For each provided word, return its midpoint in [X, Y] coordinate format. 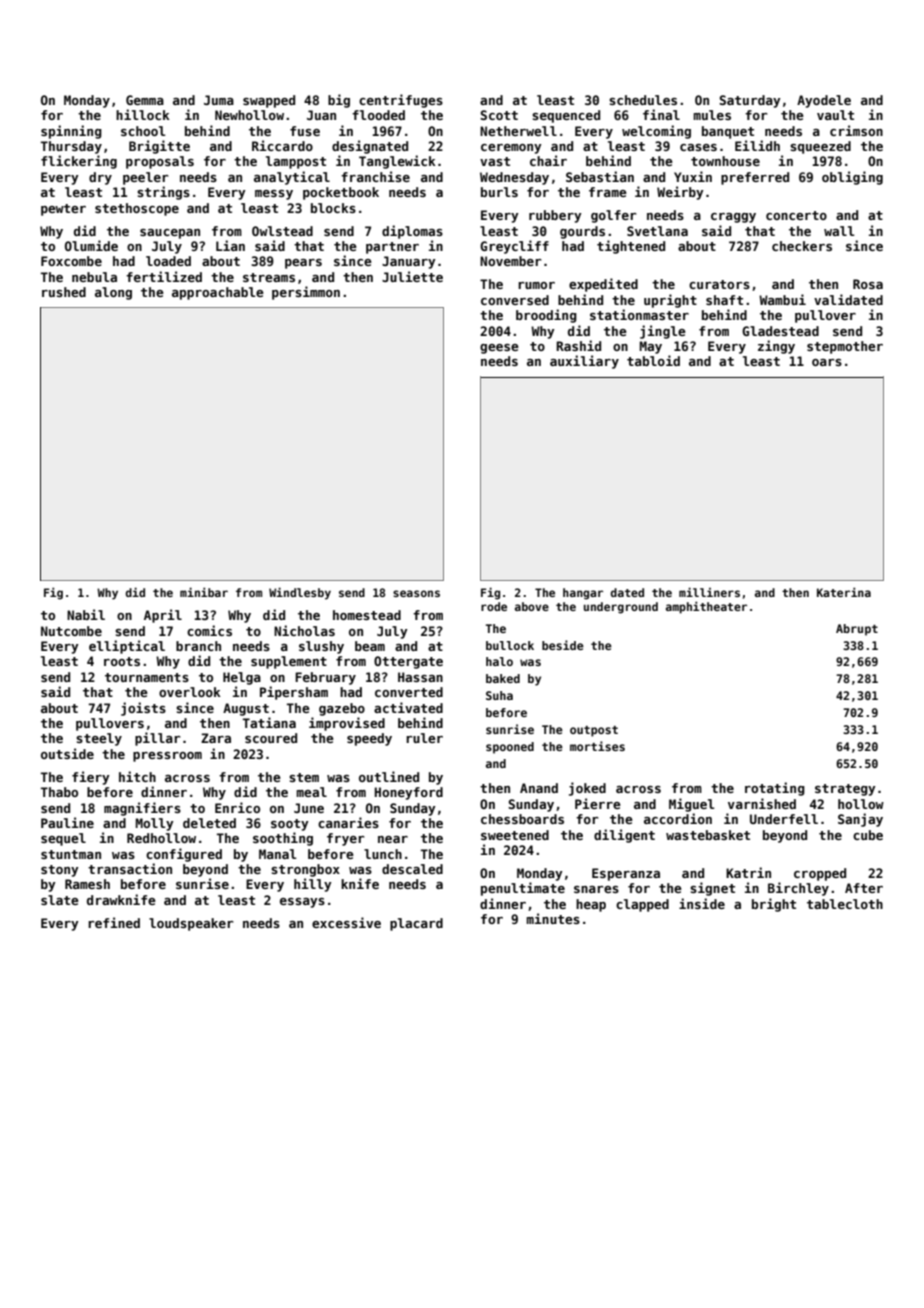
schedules [643, 100]
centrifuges [401, 101]
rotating [775, 789]
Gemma [145, 100]
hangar [583, 594]
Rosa [868, 284]
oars [827, 362]
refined [114, 922]
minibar [204, 592]
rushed [64, 292]
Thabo [59, 792]
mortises [597, 746]
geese [499, 349]
